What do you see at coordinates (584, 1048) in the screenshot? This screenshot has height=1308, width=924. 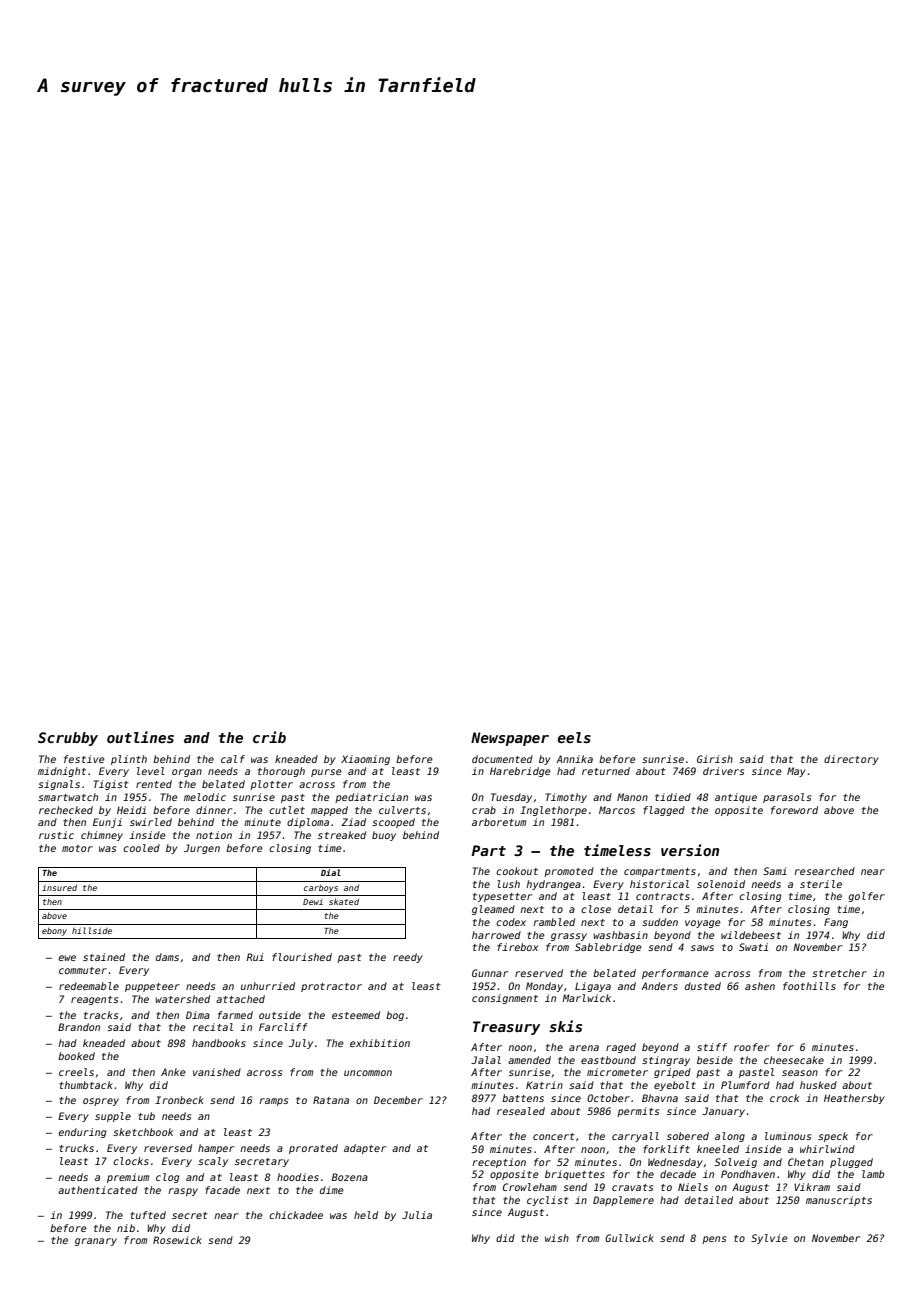 I see `arena` at bounding box center [584, 1048].
